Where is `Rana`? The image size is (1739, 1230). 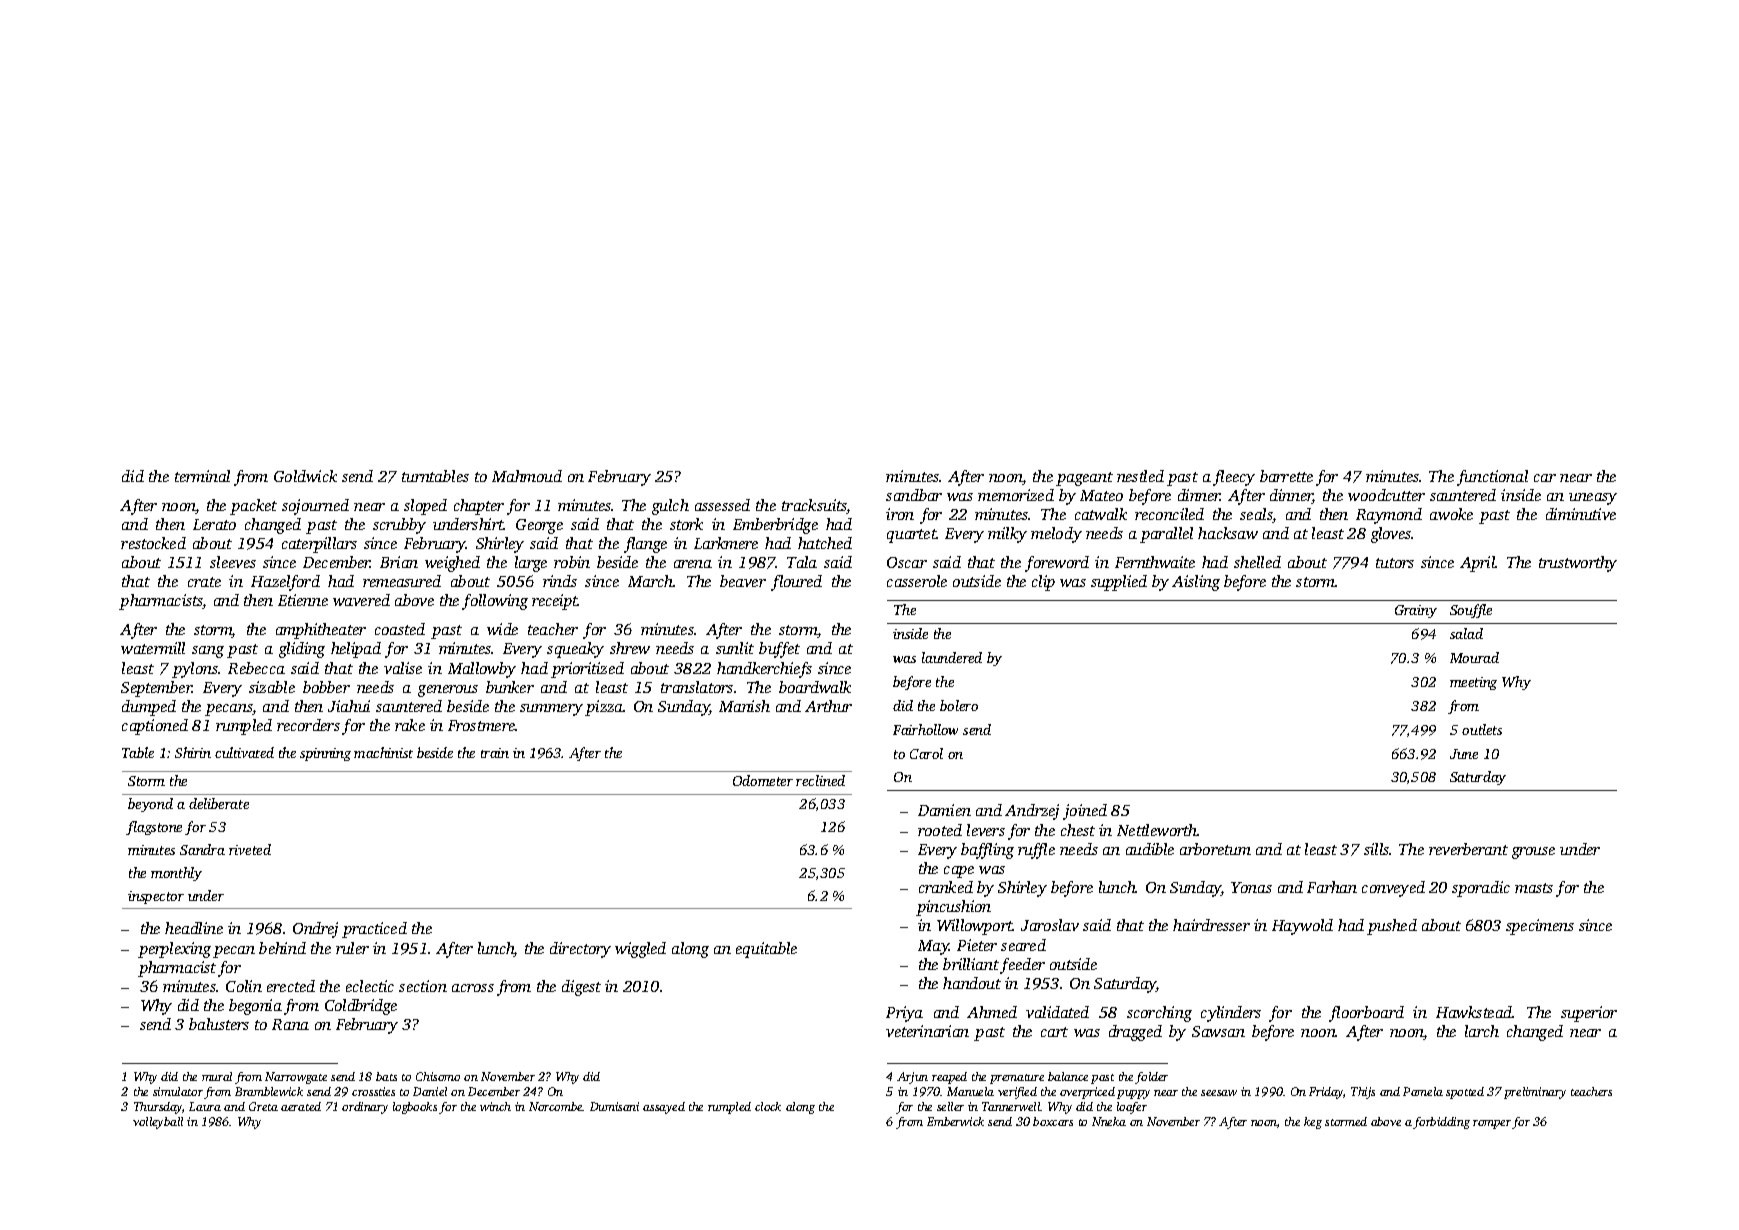
Rana is located at coordinates (290, 1024).
